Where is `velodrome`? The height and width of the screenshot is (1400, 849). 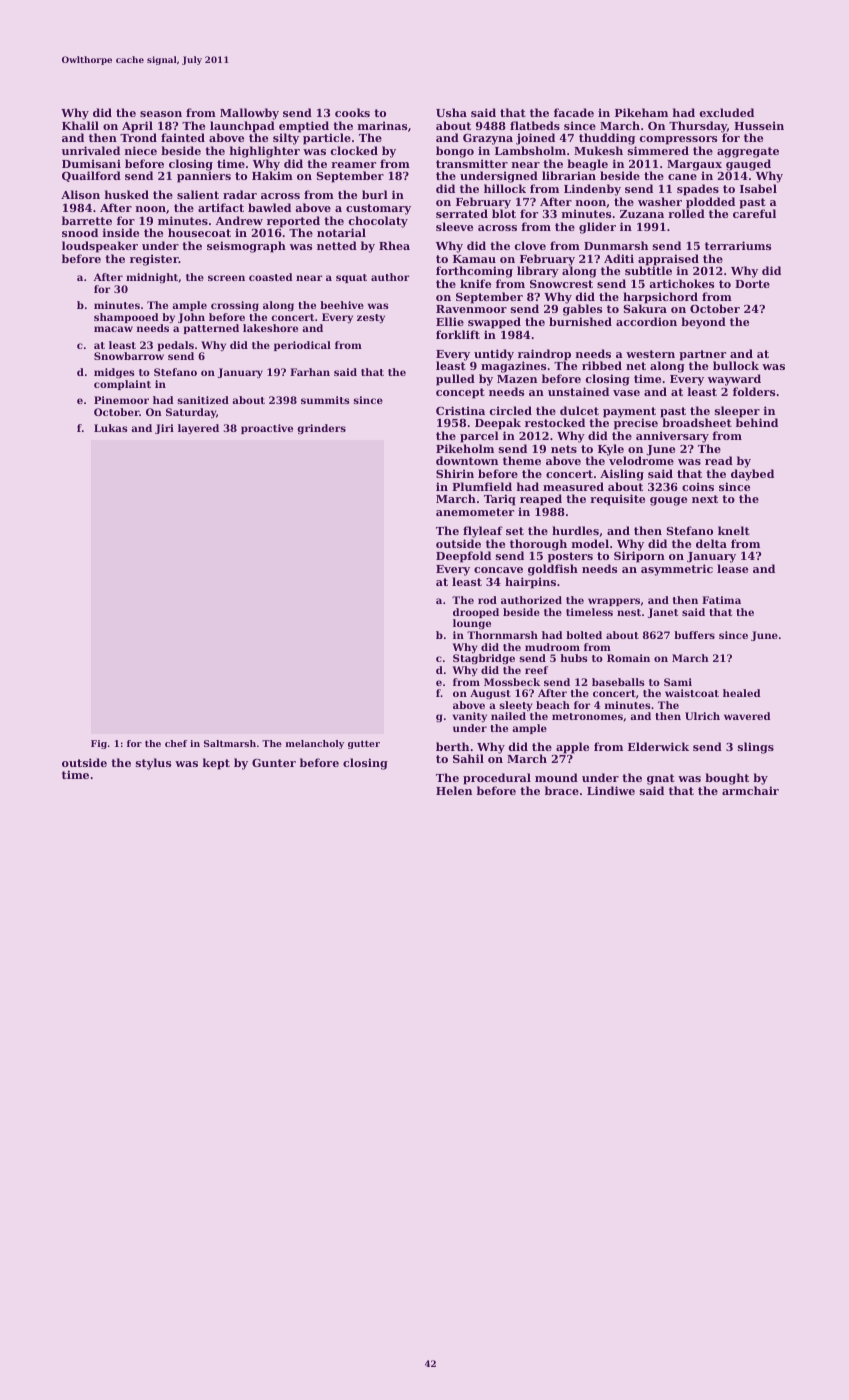
velodrome is located at coordinates (641, 461).
